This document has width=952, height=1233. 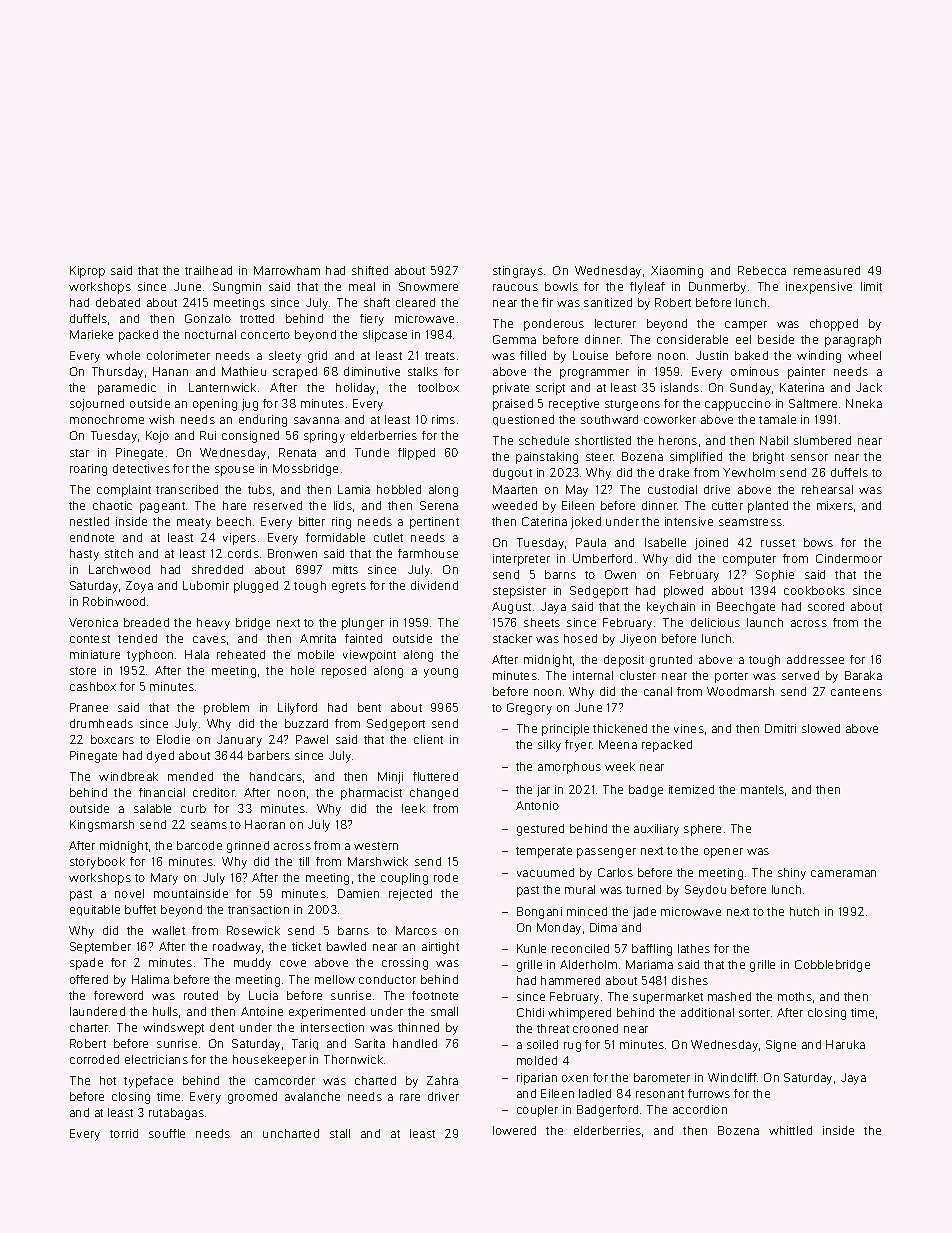 I want to click on September, so click(x=100, y=948).
